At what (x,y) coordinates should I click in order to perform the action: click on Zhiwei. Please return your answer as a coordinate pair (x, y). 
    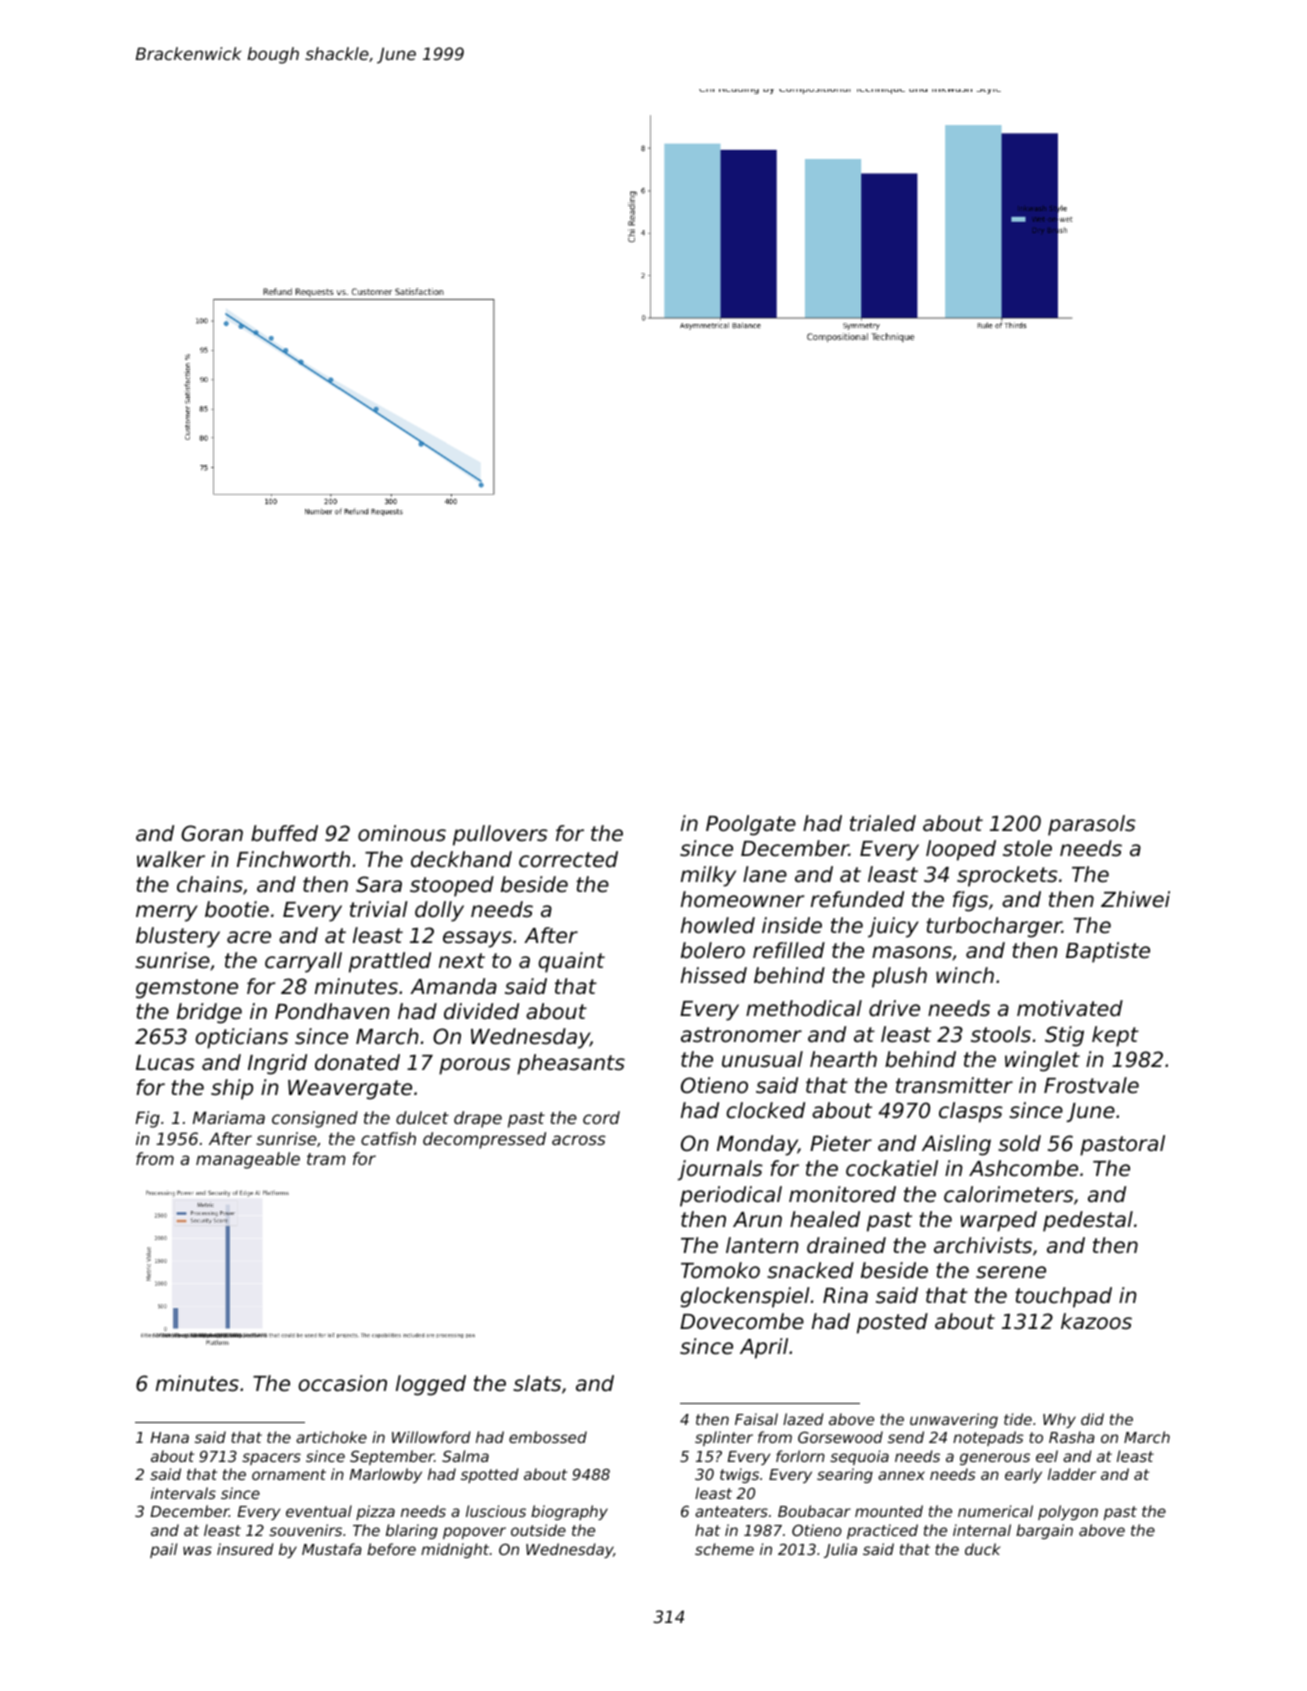
    Looking at the image, I should click on (1135, 899).
